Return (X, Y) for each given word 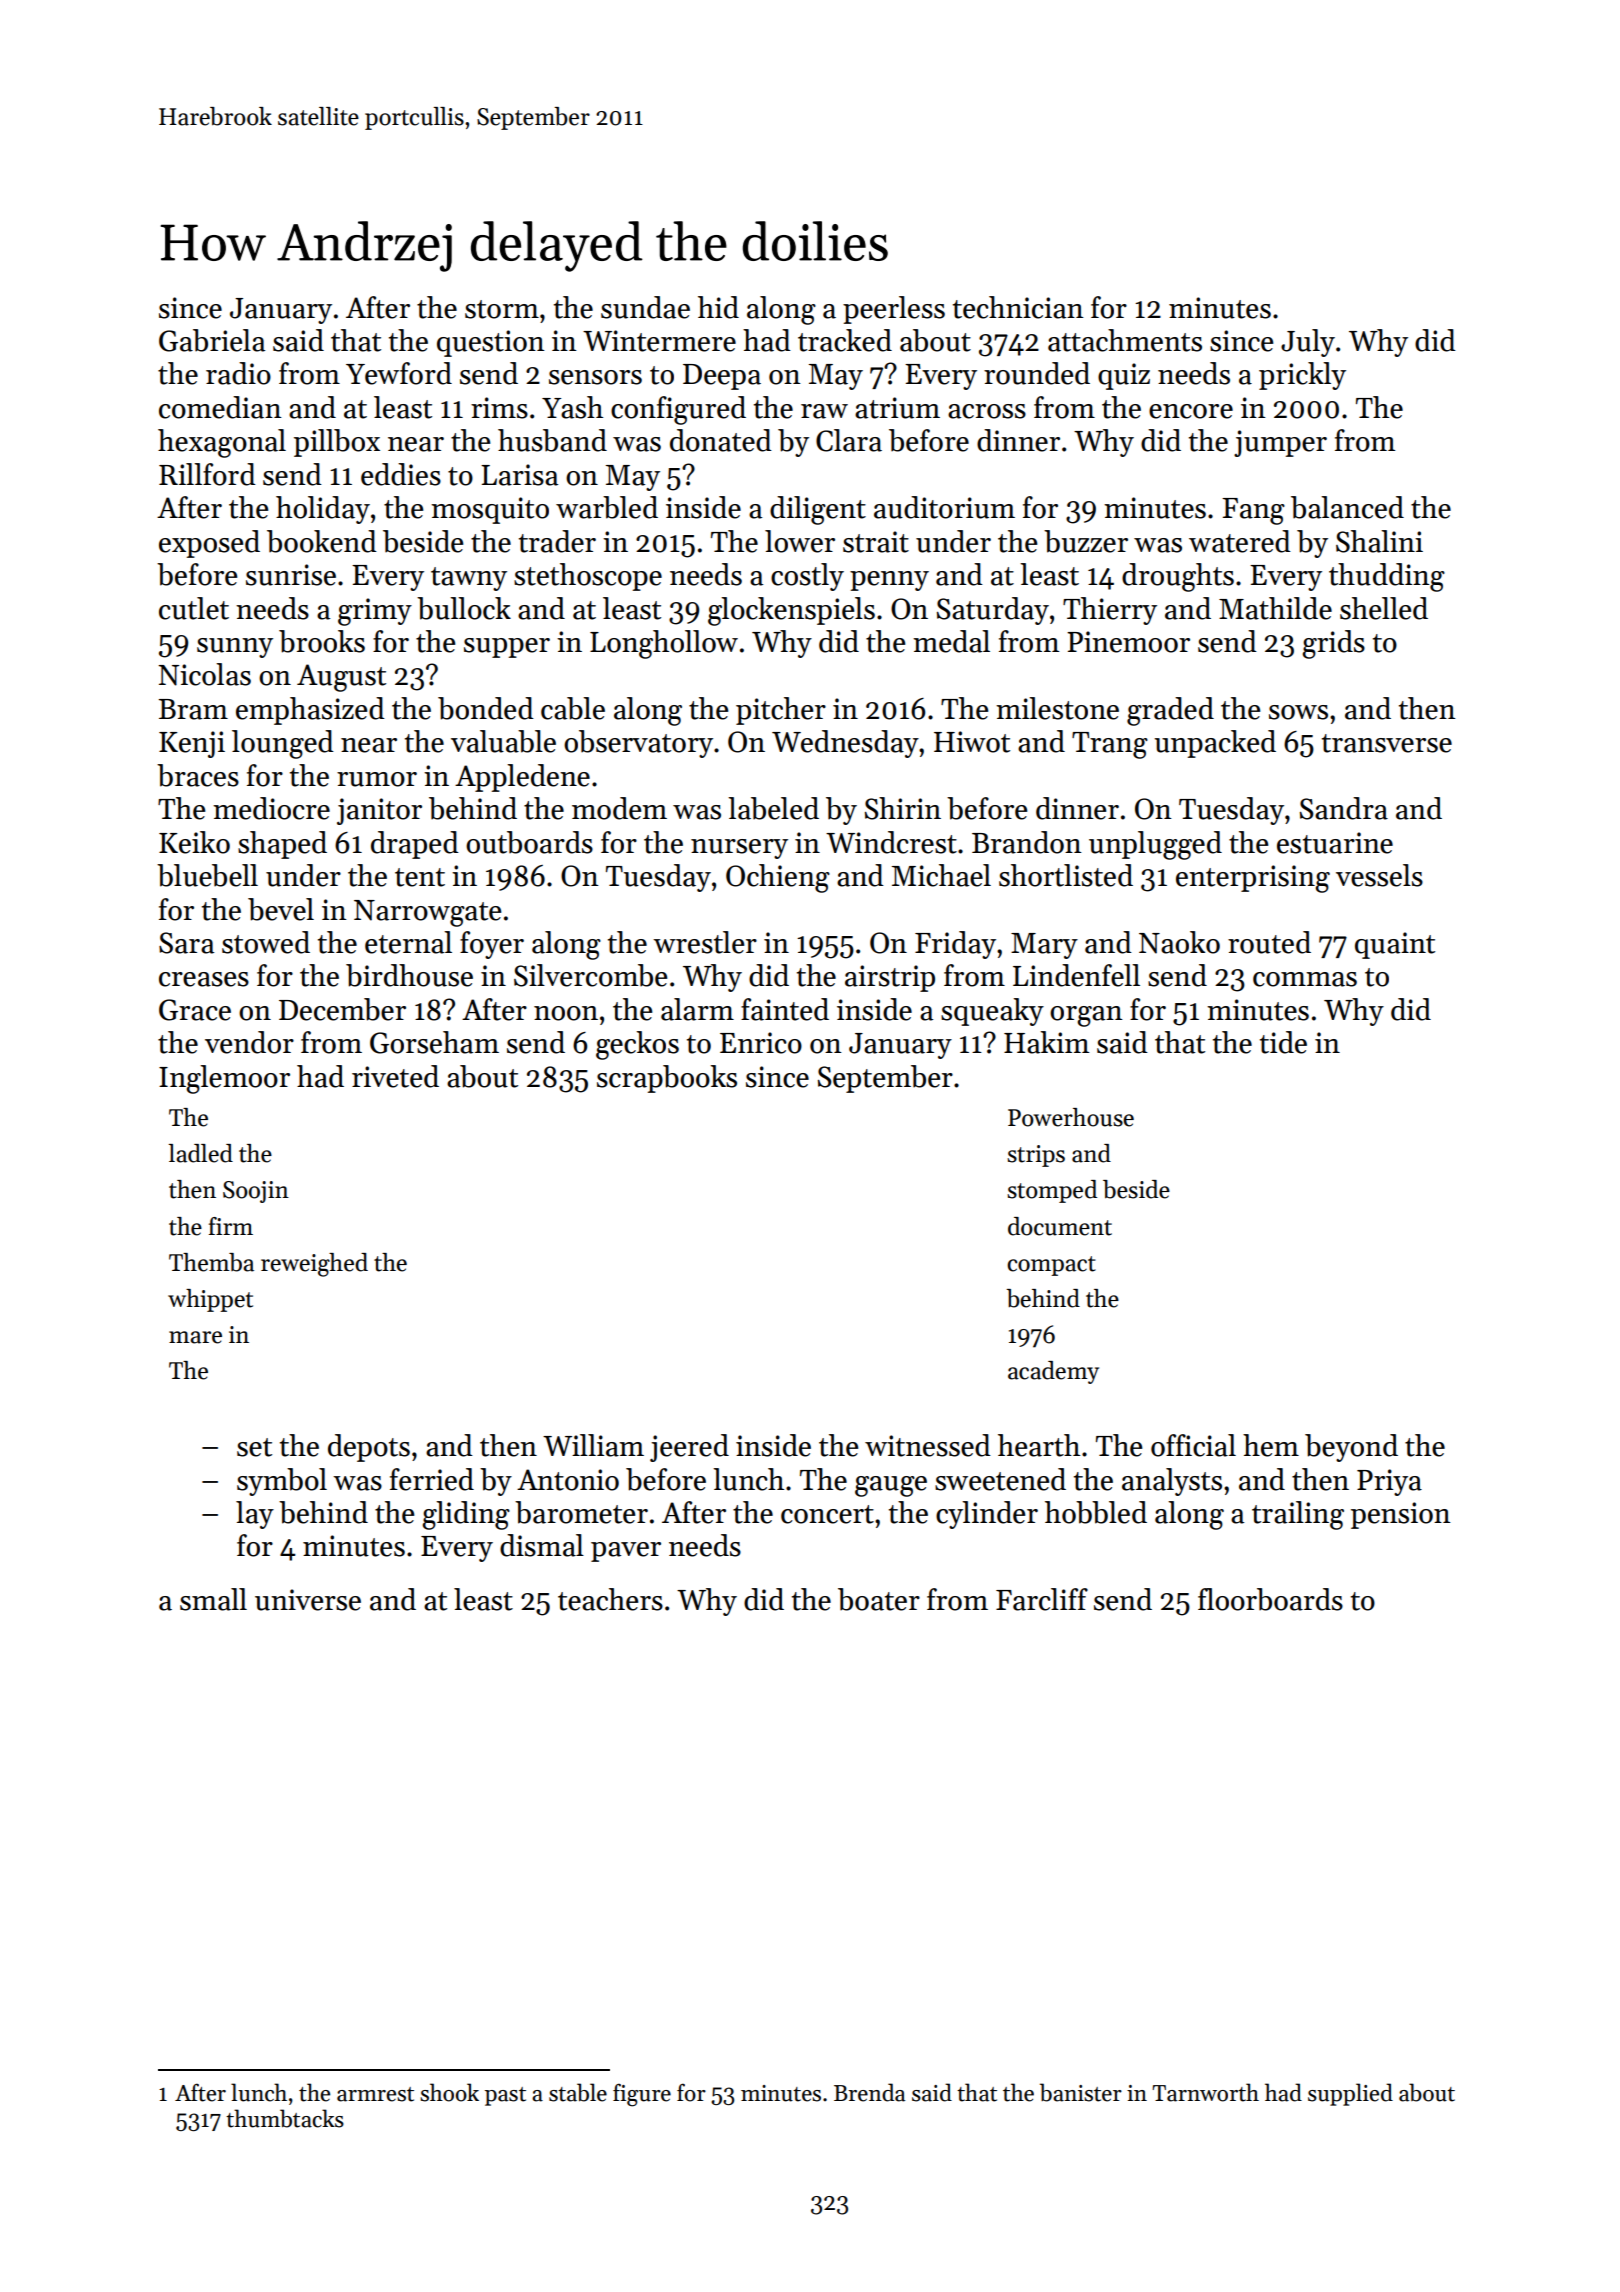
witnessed (928, 1445)
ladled (200, 1153)
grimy (375, 612)
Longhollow (664, 644)
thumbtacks (285, 2118)
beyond (1351, 1448)
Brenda (869, 2092)
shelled (1384, 608)
